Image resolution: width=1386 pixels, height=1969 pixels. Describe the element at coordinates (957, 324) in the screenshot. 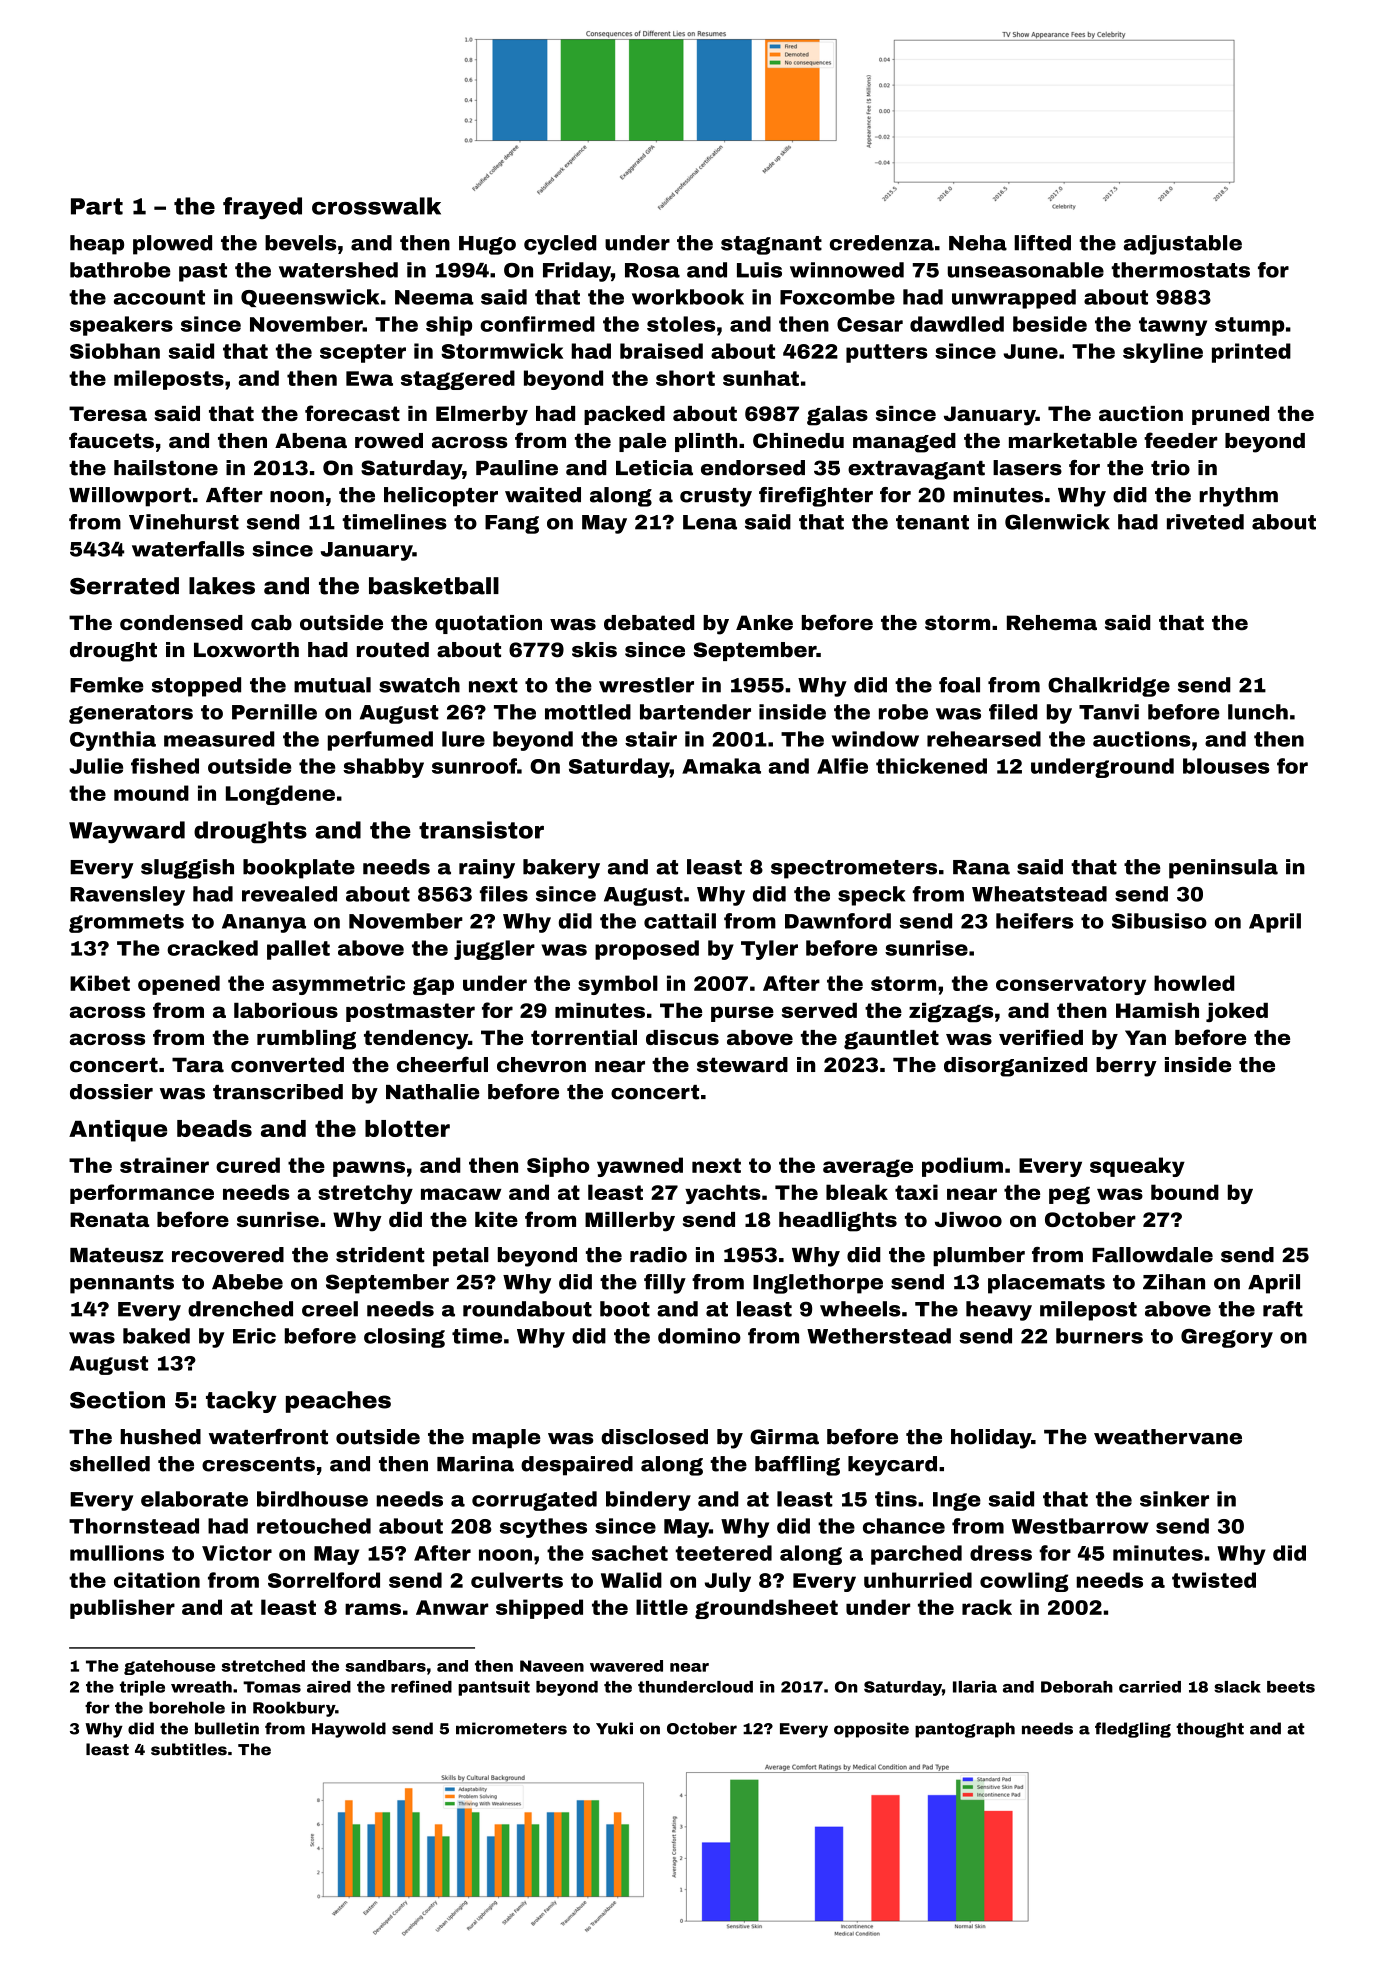

I see `dawdled` at that location.
